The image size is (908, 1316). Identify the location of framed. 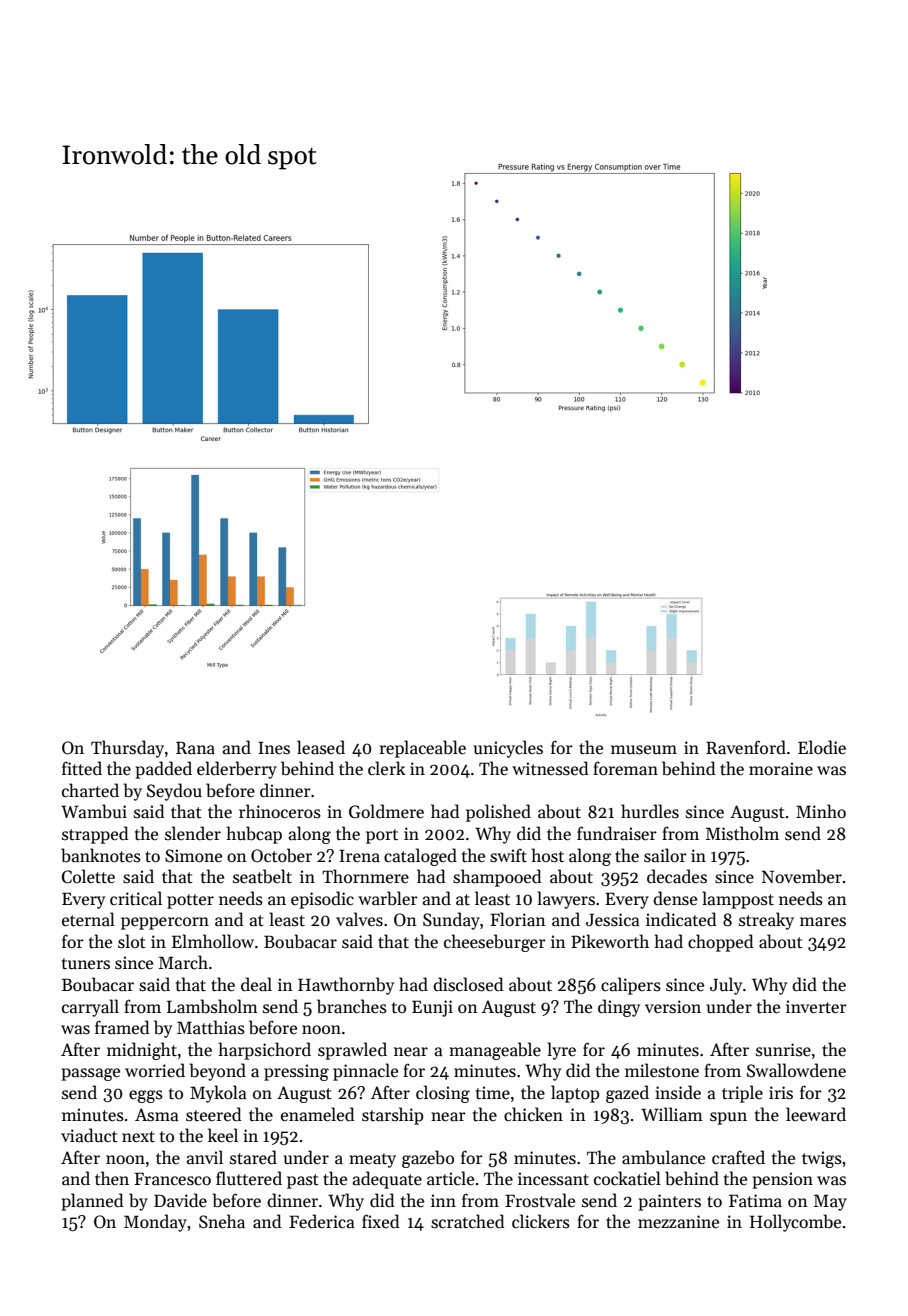
(122, 1027).
